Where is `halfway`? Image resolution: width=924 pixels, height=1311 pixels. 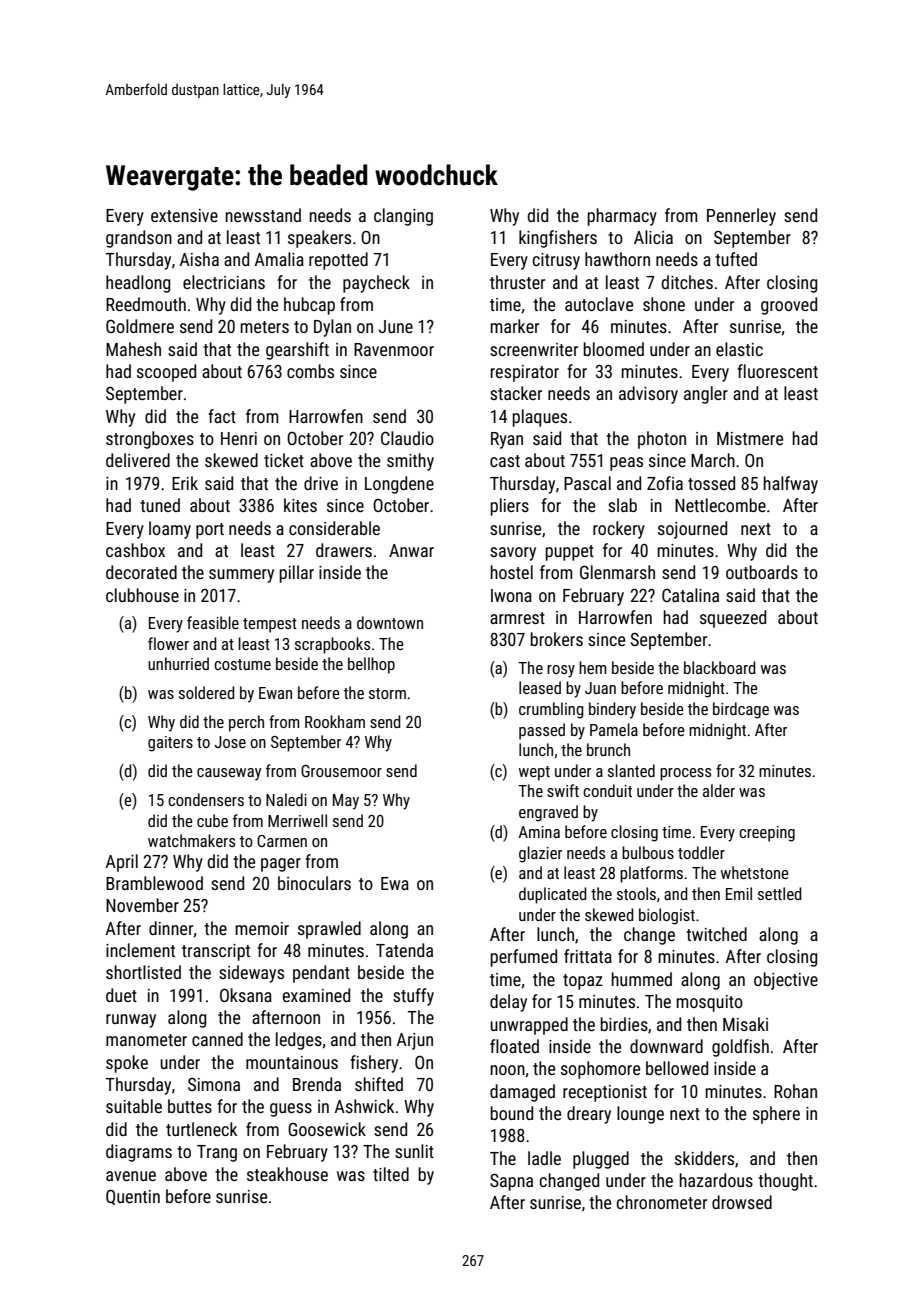
halfway is located at coordinates (791, 485).
